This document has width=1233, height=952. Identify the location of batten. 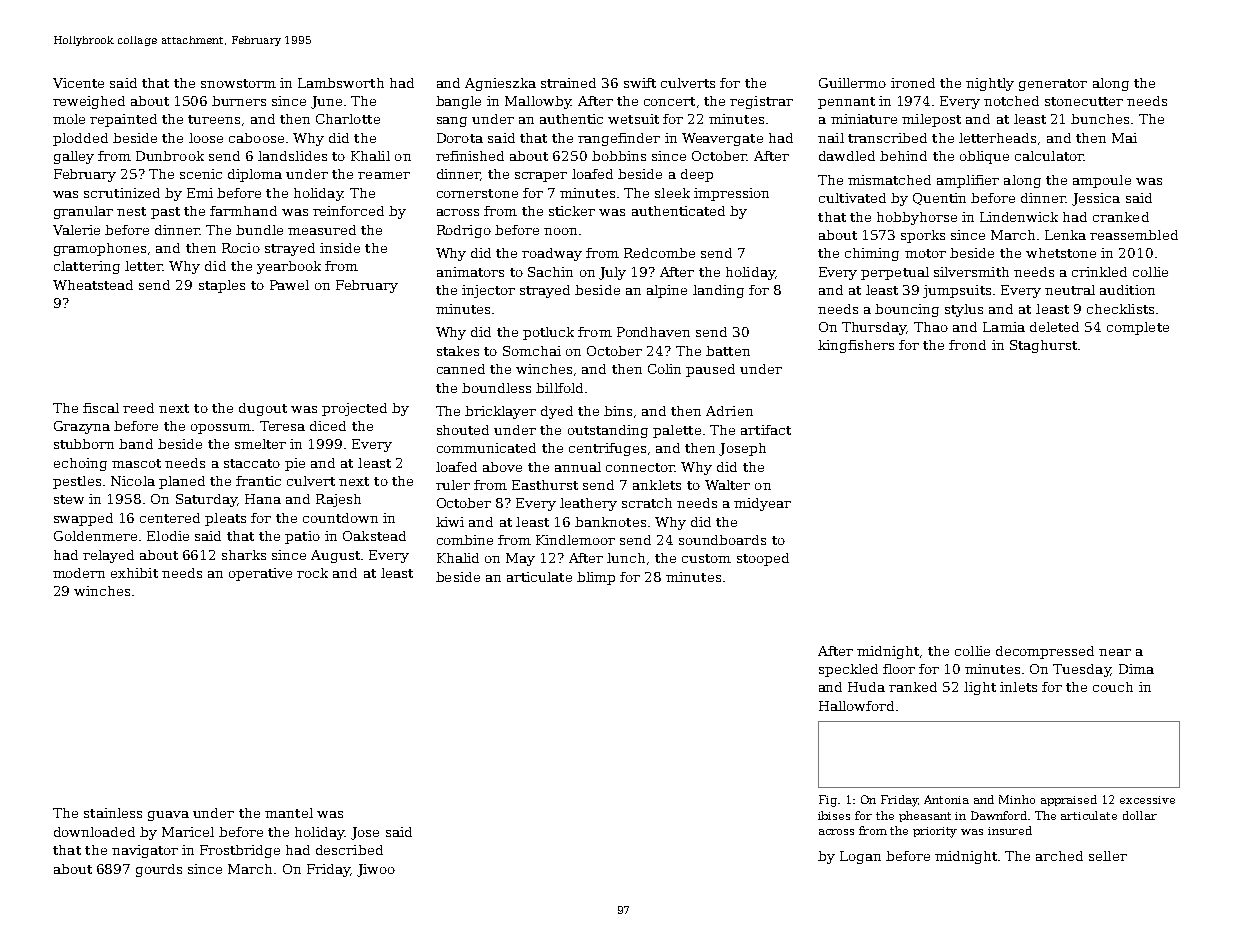
(728, 351).
